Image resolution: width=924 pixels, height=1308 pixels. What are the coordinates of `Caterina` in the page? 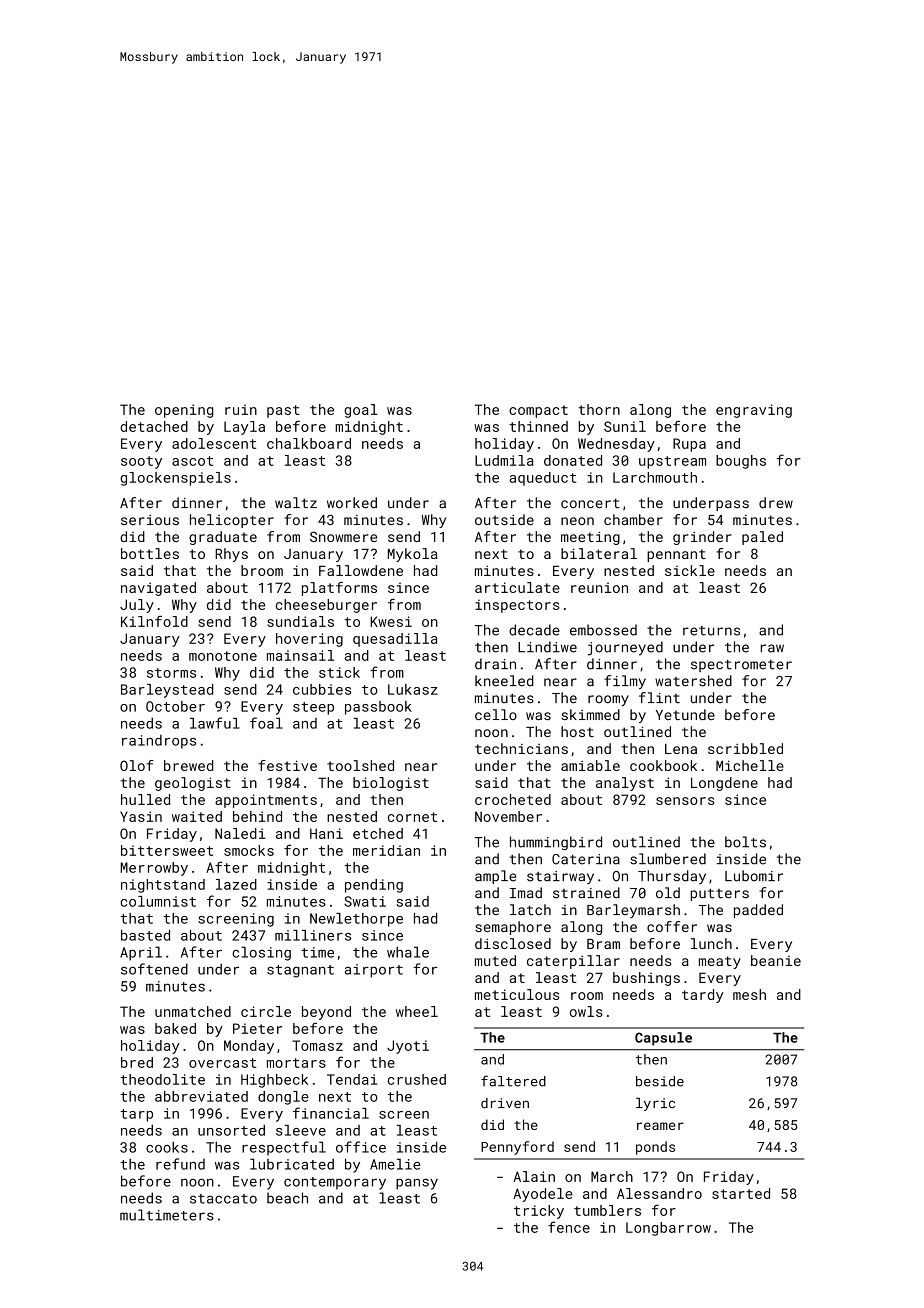 It's located at (586, 859).
